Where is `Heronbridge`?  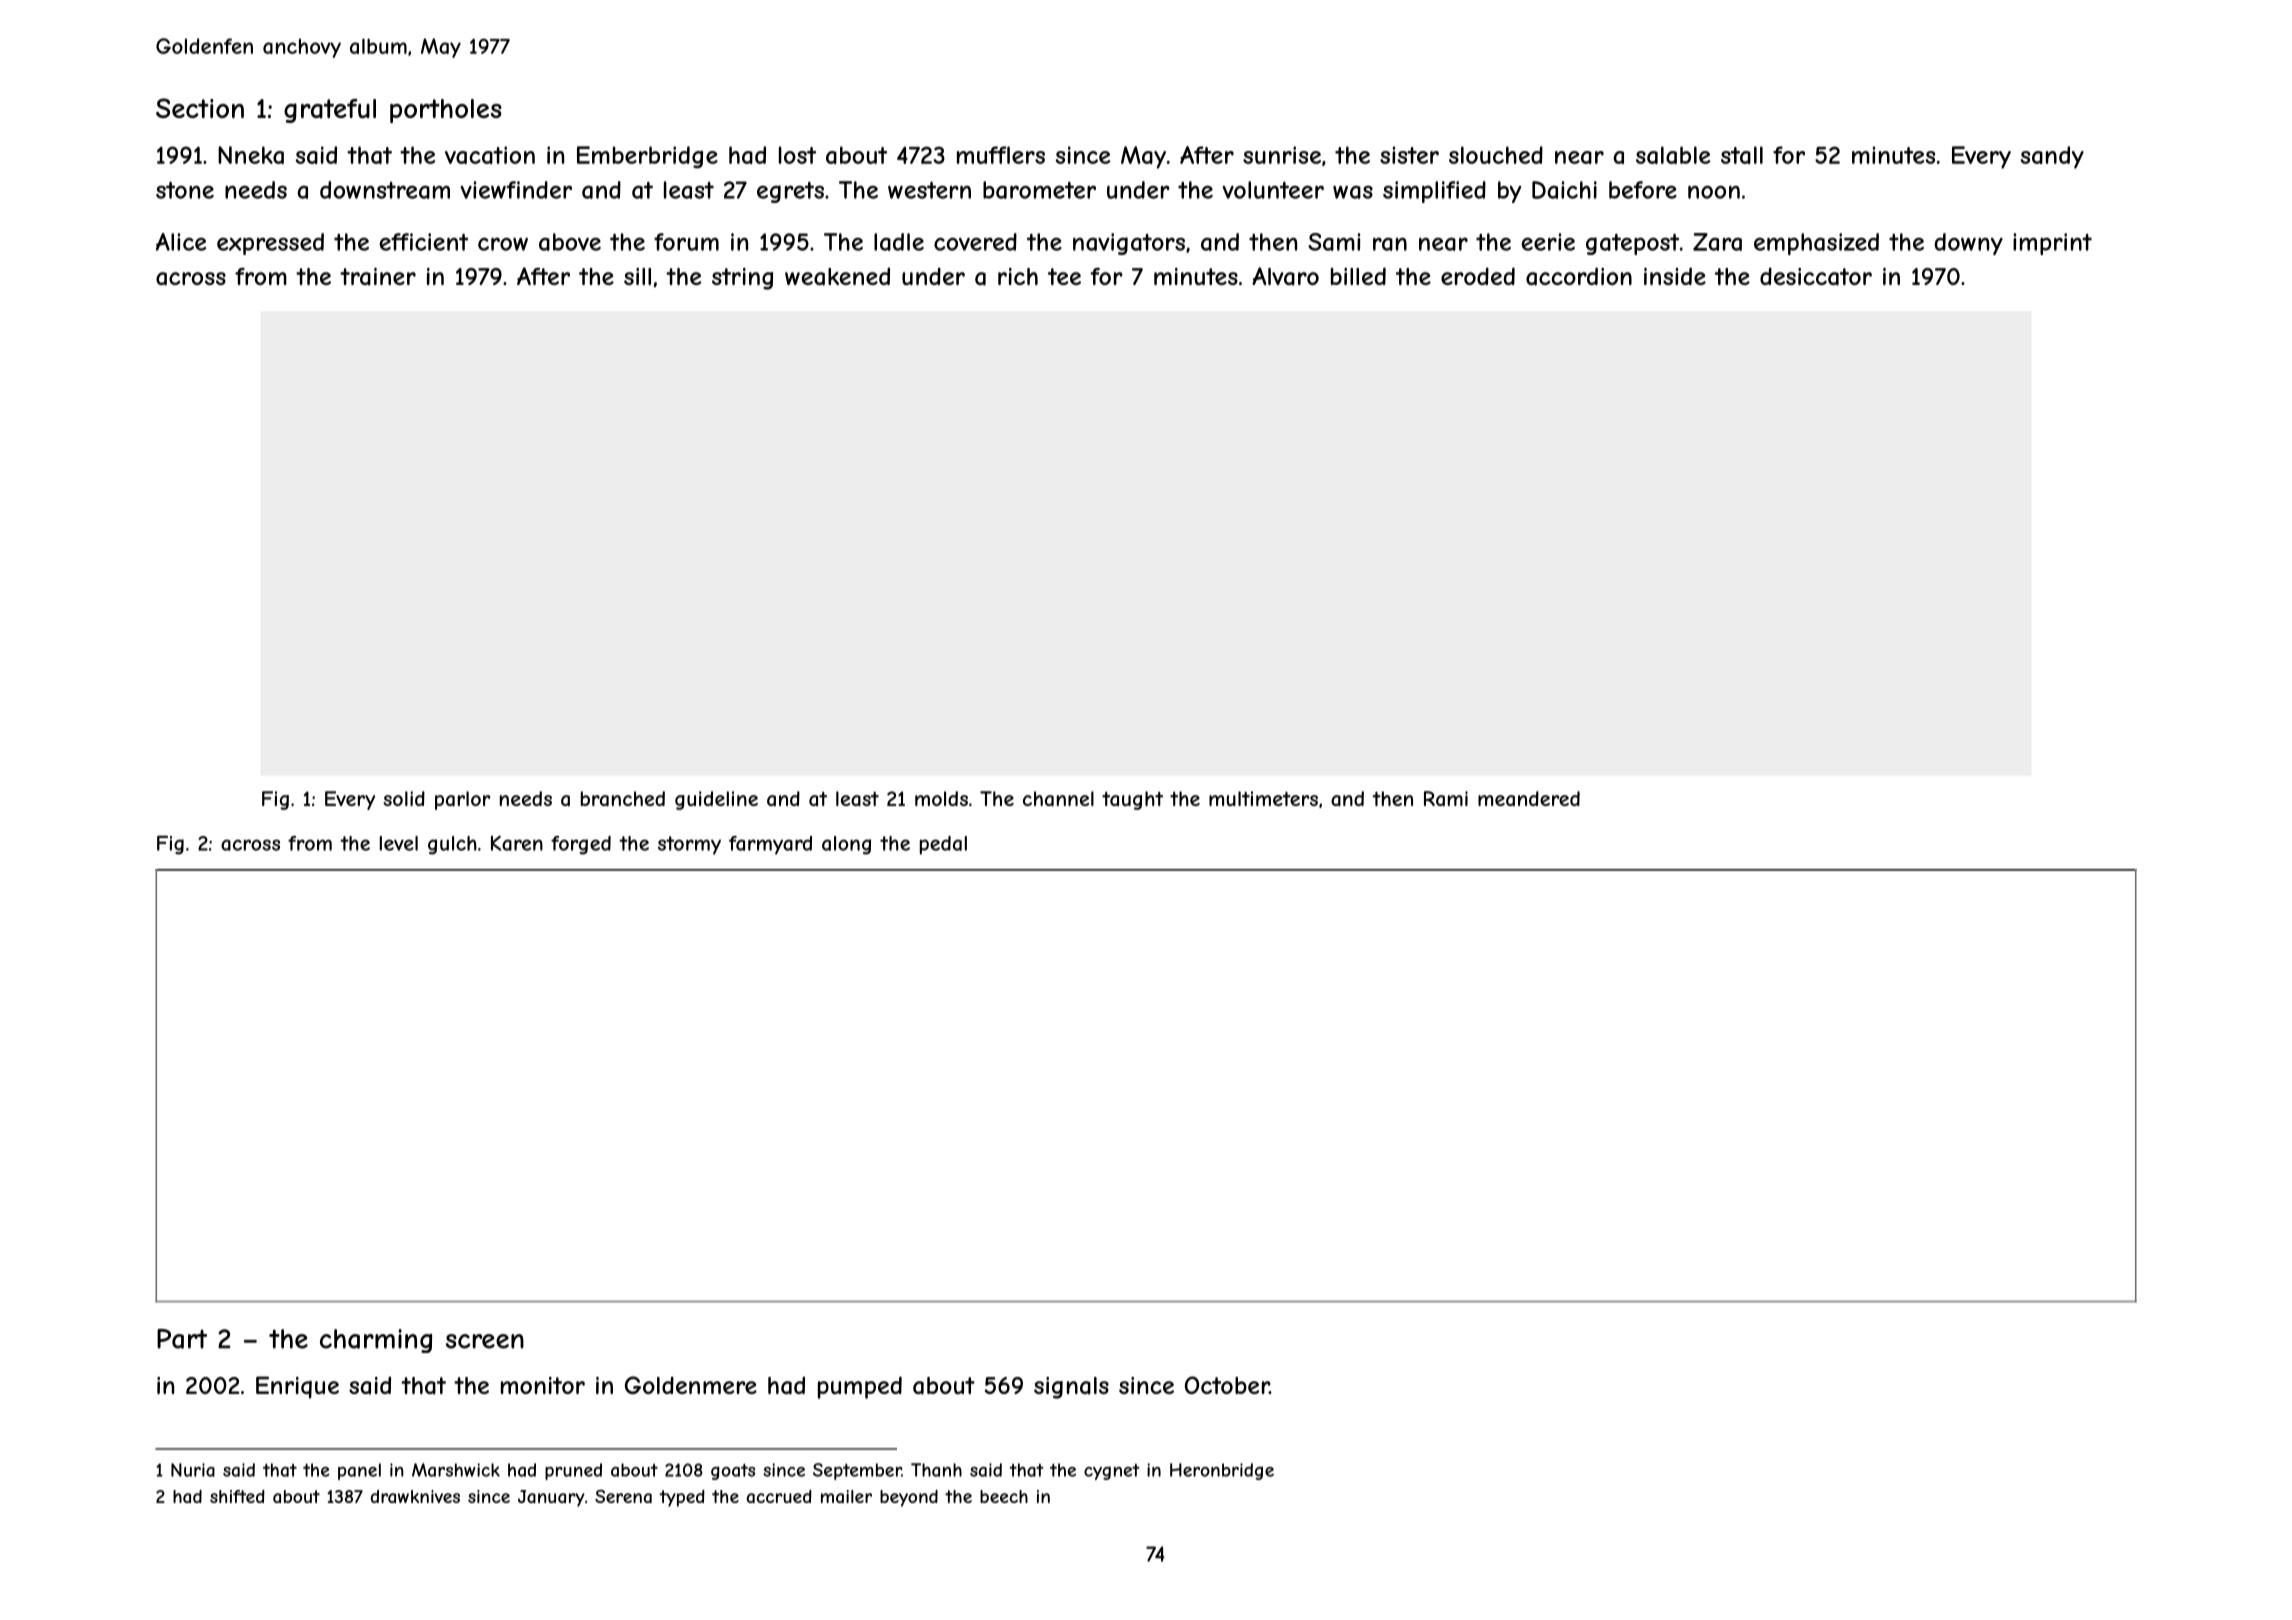 Heronbridge is located at coordinates (1222, 1471).
